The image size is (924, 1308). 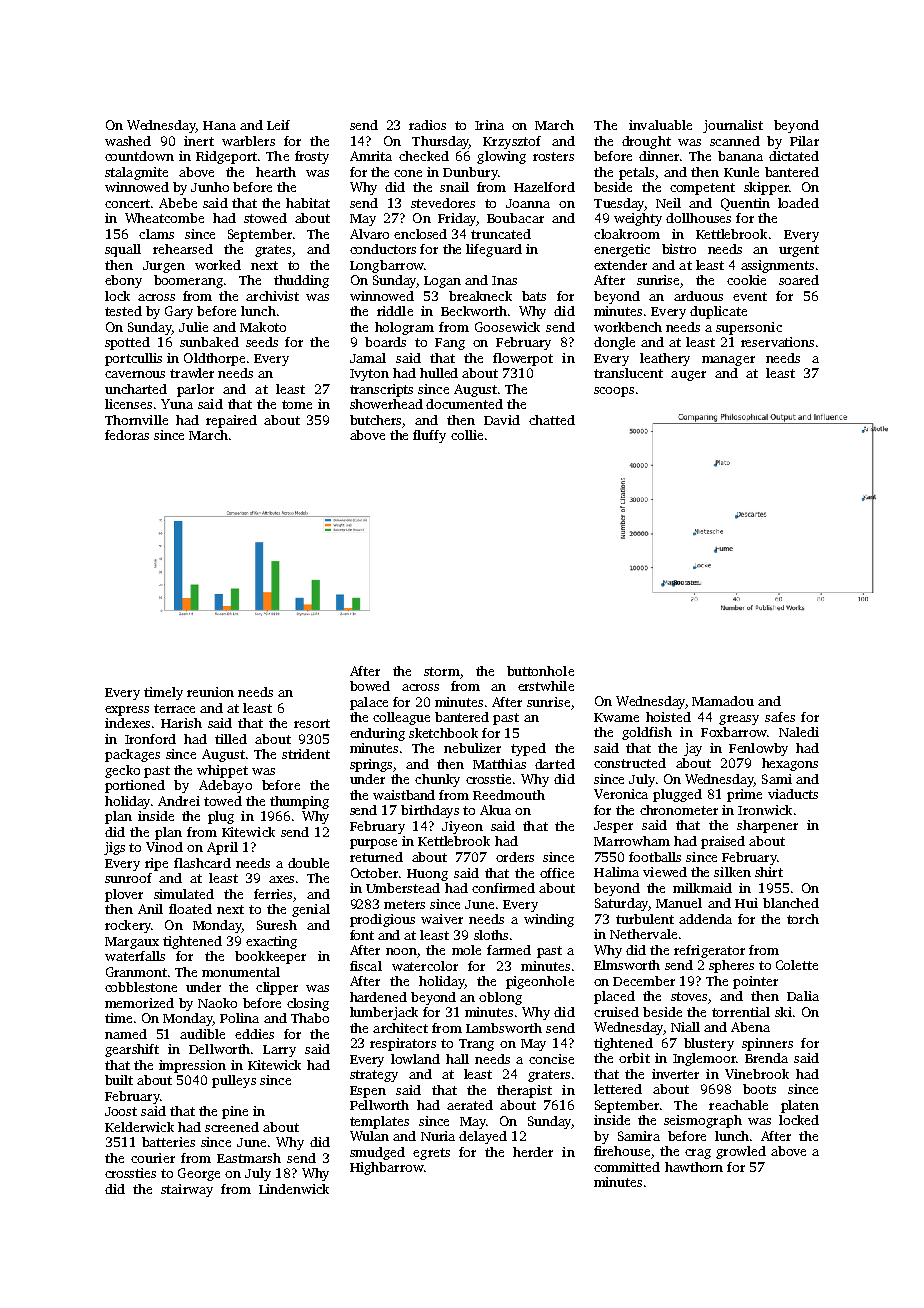 What do you see at coordinates (723, 701) in the screenshot?
I see `Mamadou` at bounding box center [723, 701].
